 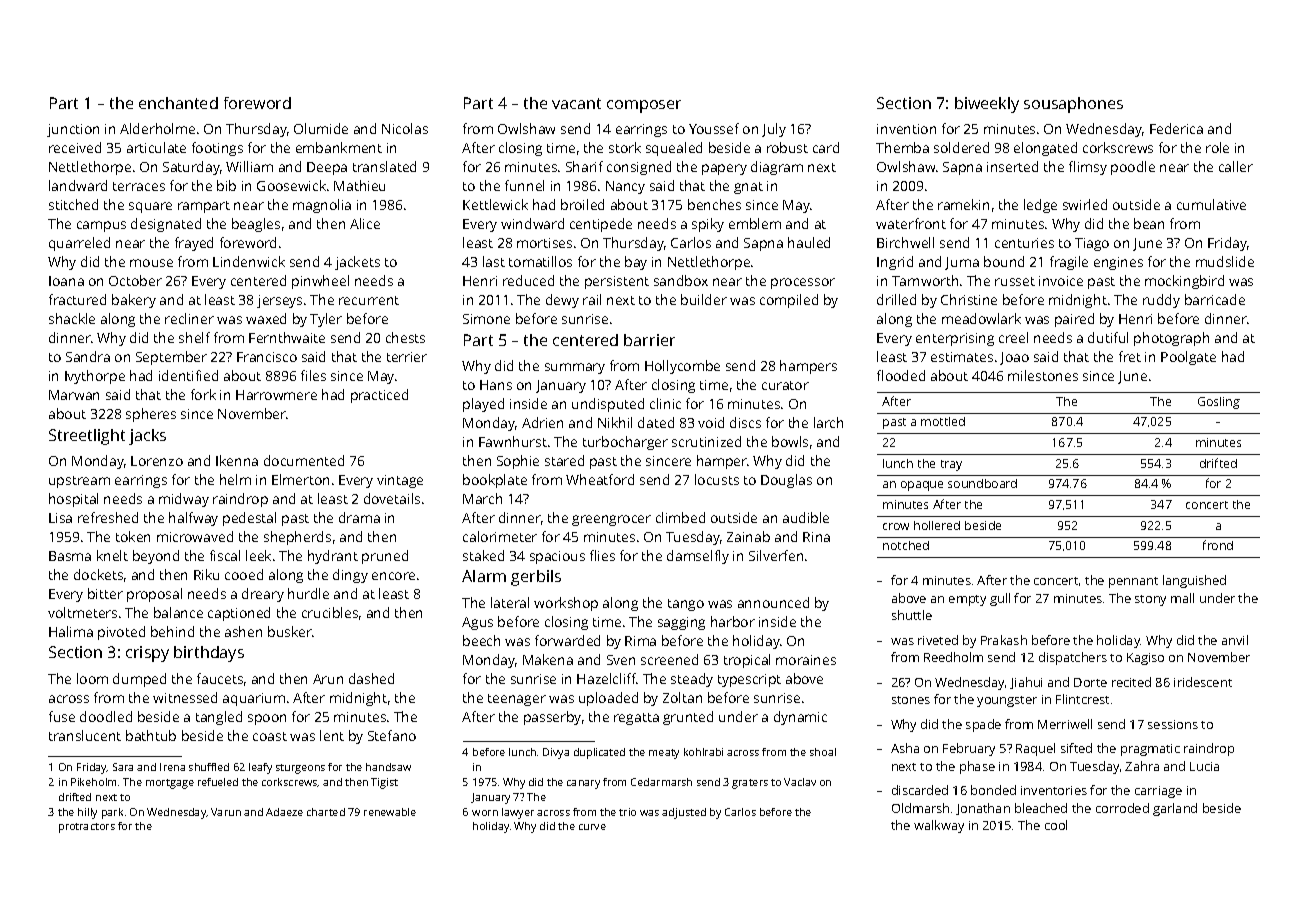 I want to click on campus, so click(x=101, y=226).
